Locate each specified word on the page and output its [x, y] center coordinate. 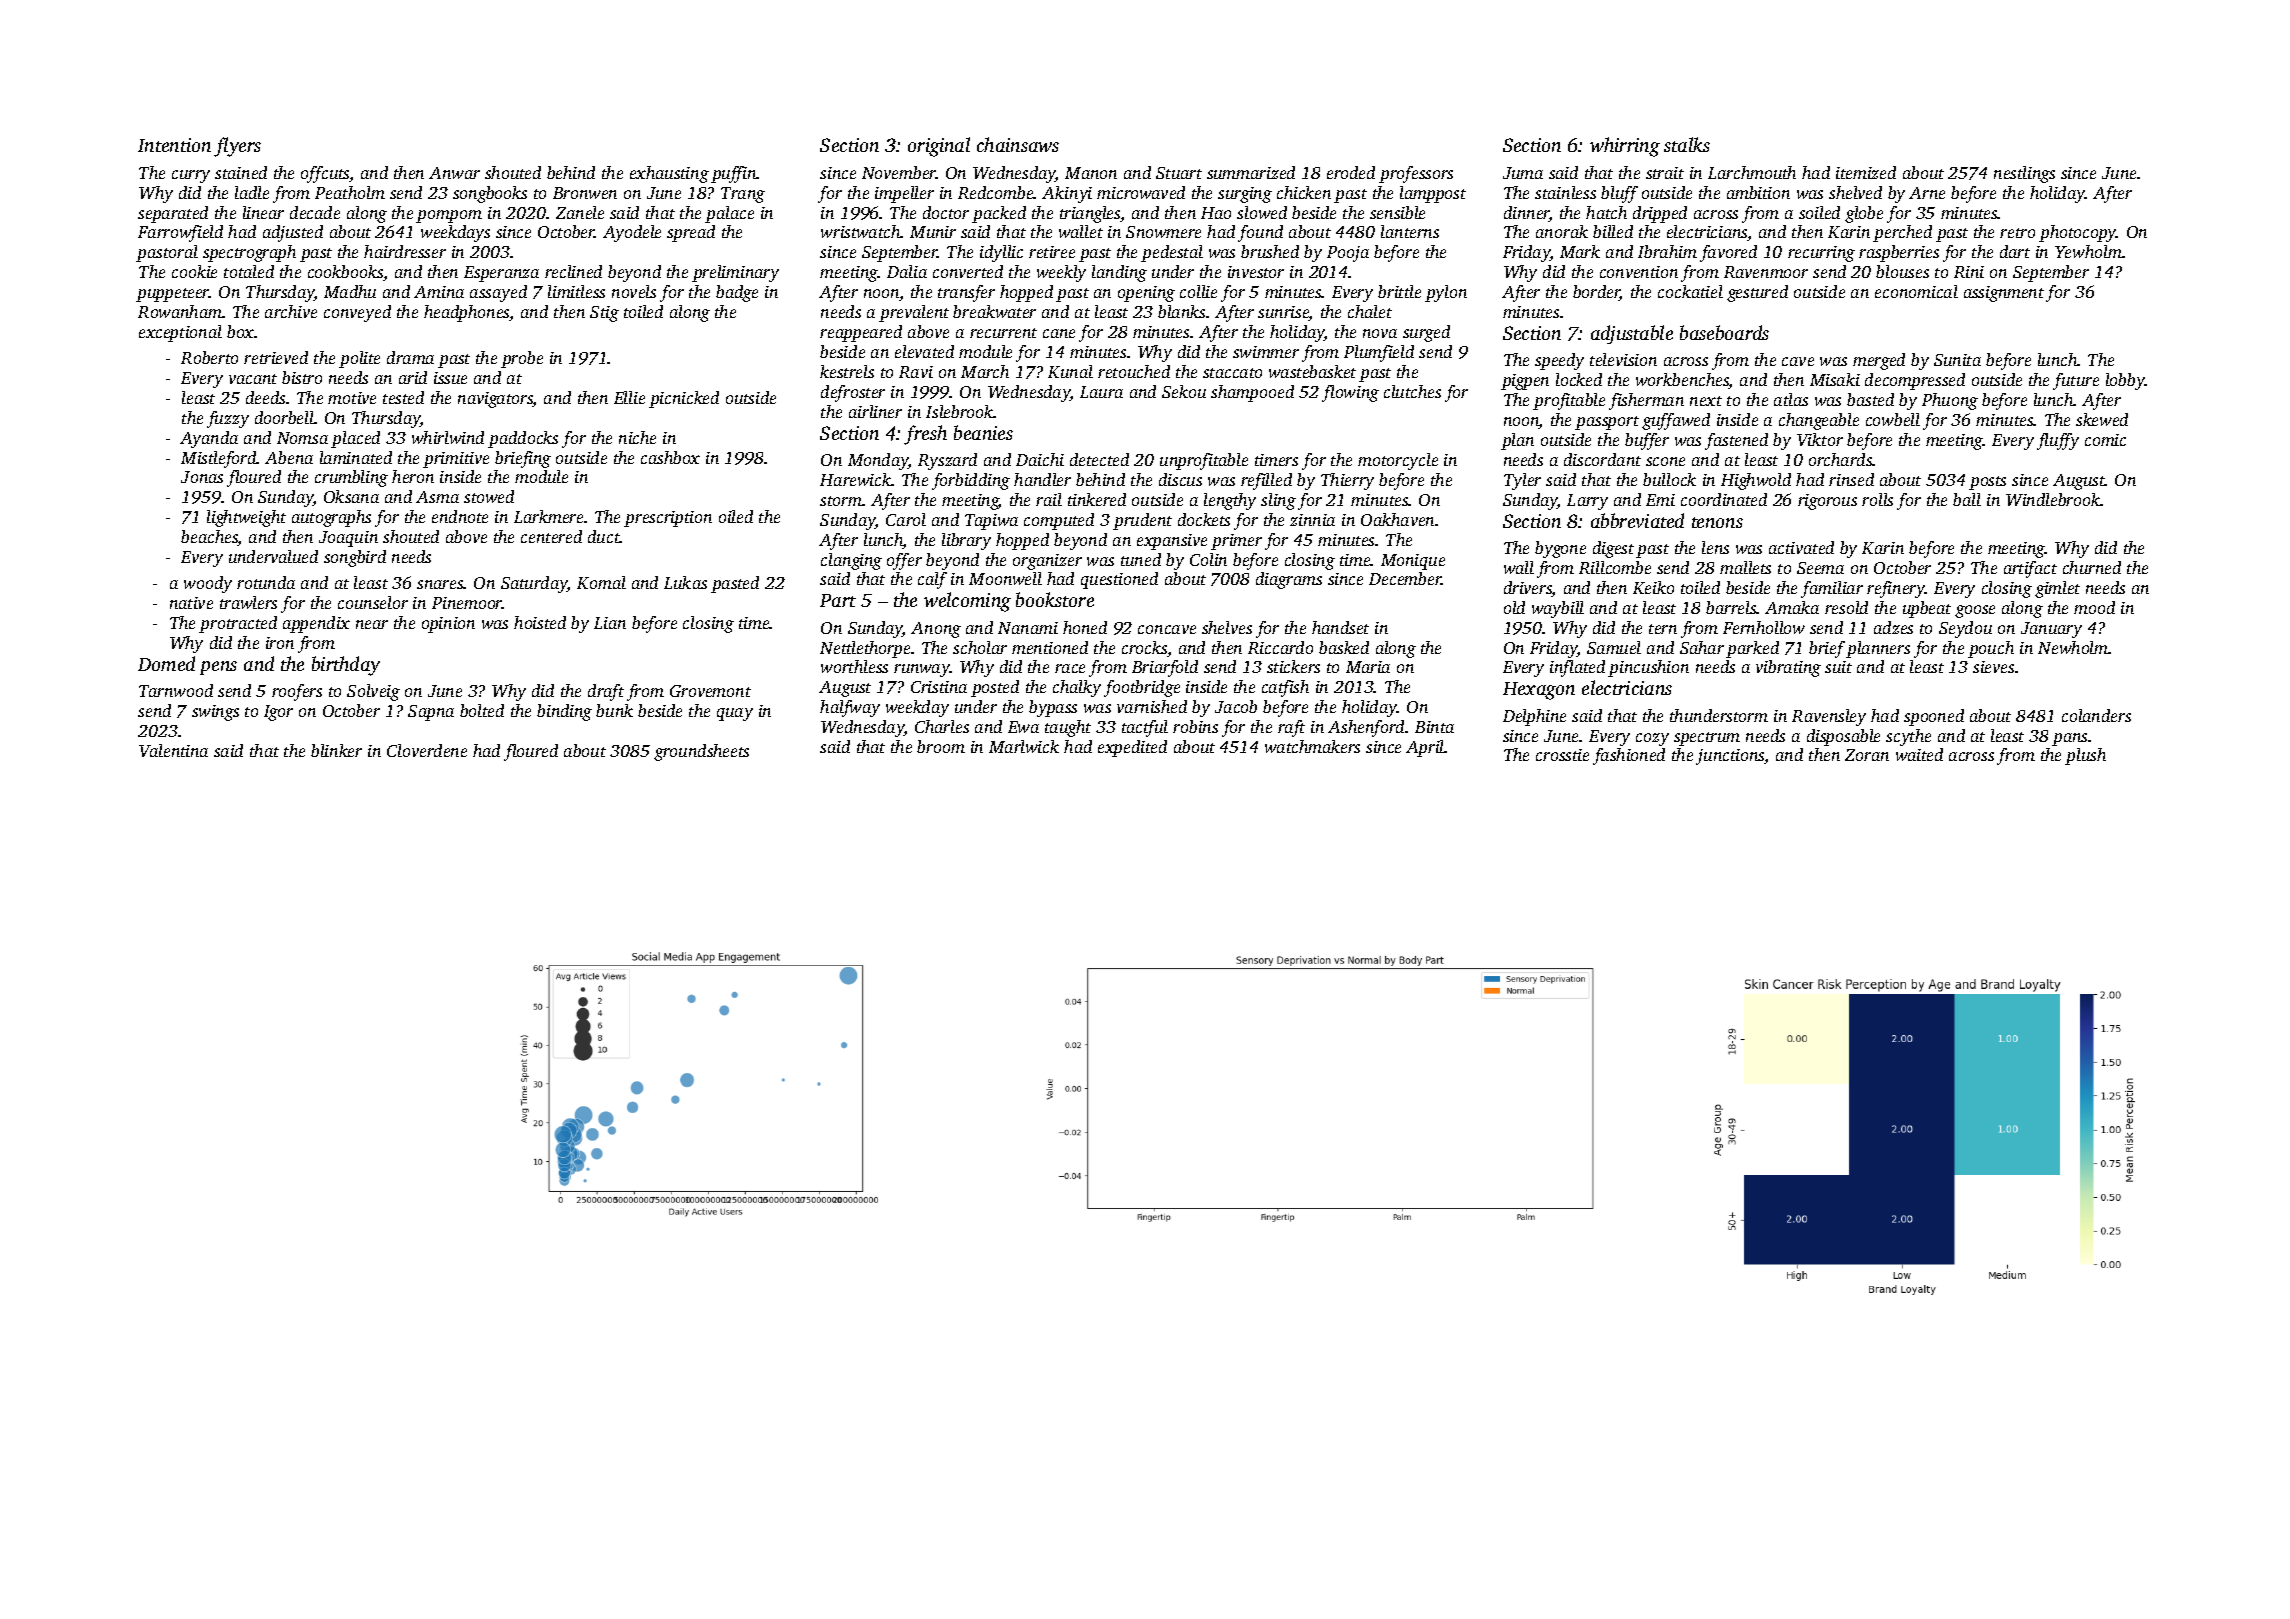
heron [413, 476]
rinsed [1851, 479]
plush [2085, 756]
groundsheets [701, 752]
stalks [1687, 144]
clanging [851, 561]
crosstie [1562, 755]
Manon [1091, 173]
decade [315, 212]
